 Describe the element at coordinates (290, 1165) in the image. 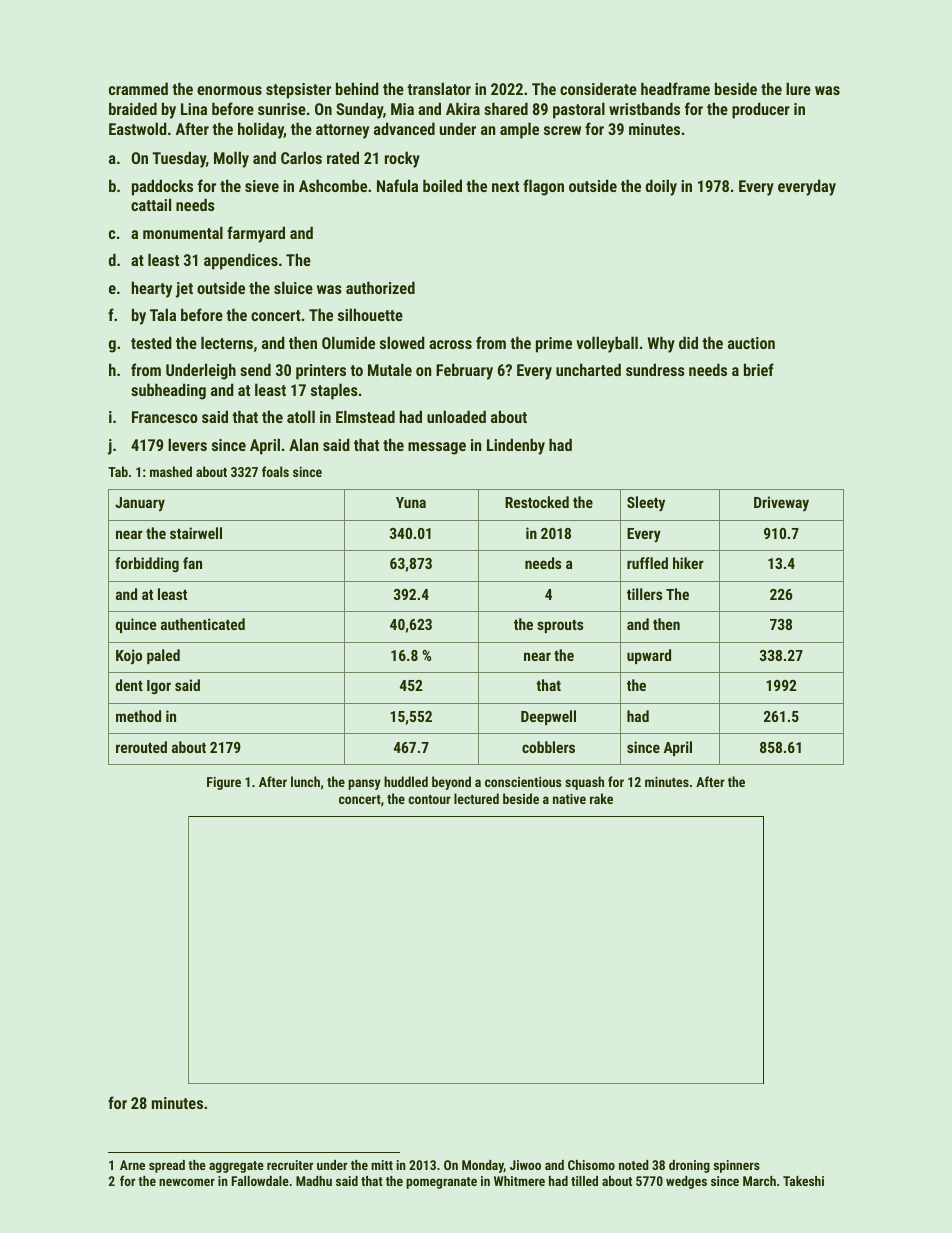

I see `recruiter` at that location.
